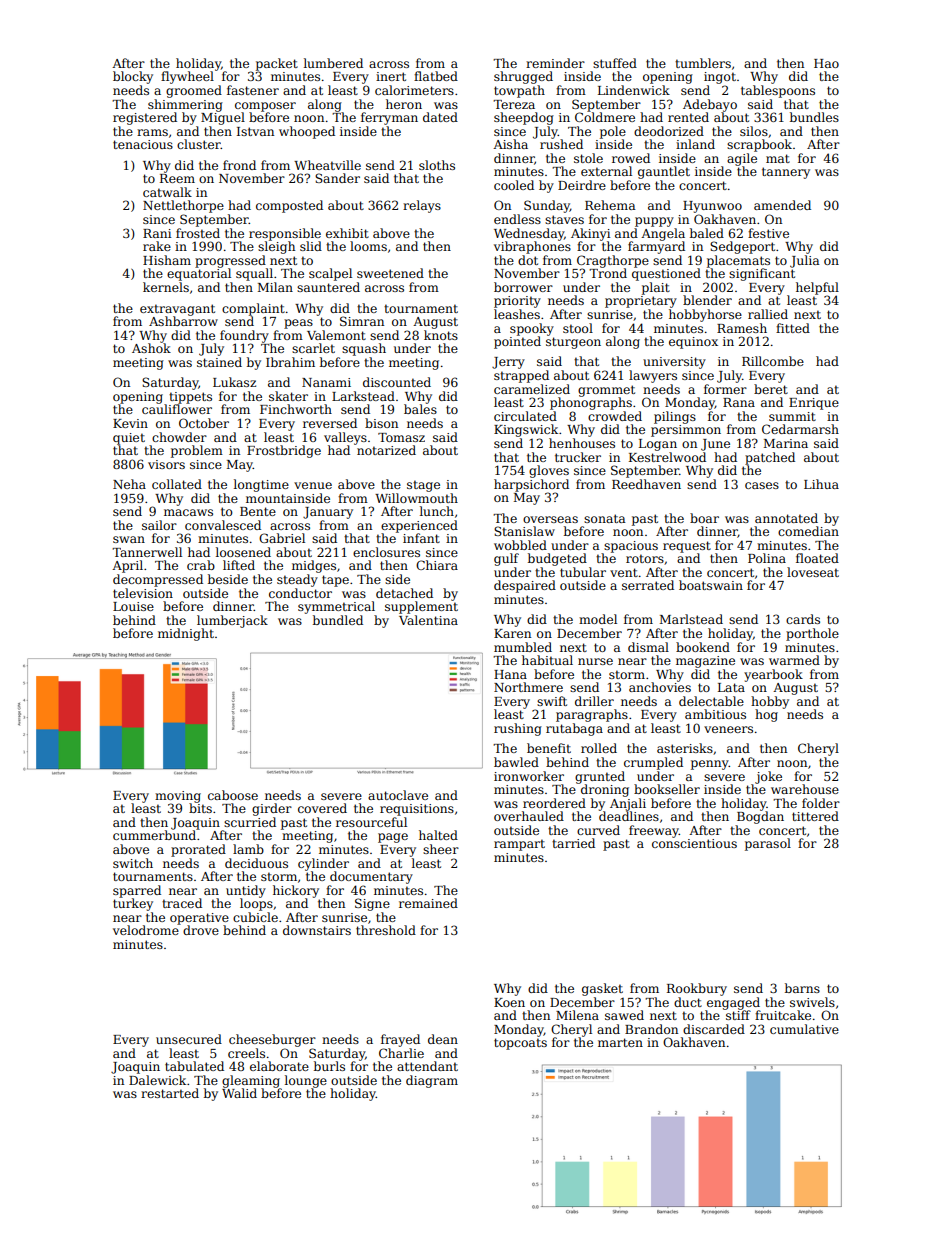 The height and width of the image is (1233, 952). What do you see at coordinates (166, 287) in the image?
I see `kernels` at bounding box center [166, 287].
